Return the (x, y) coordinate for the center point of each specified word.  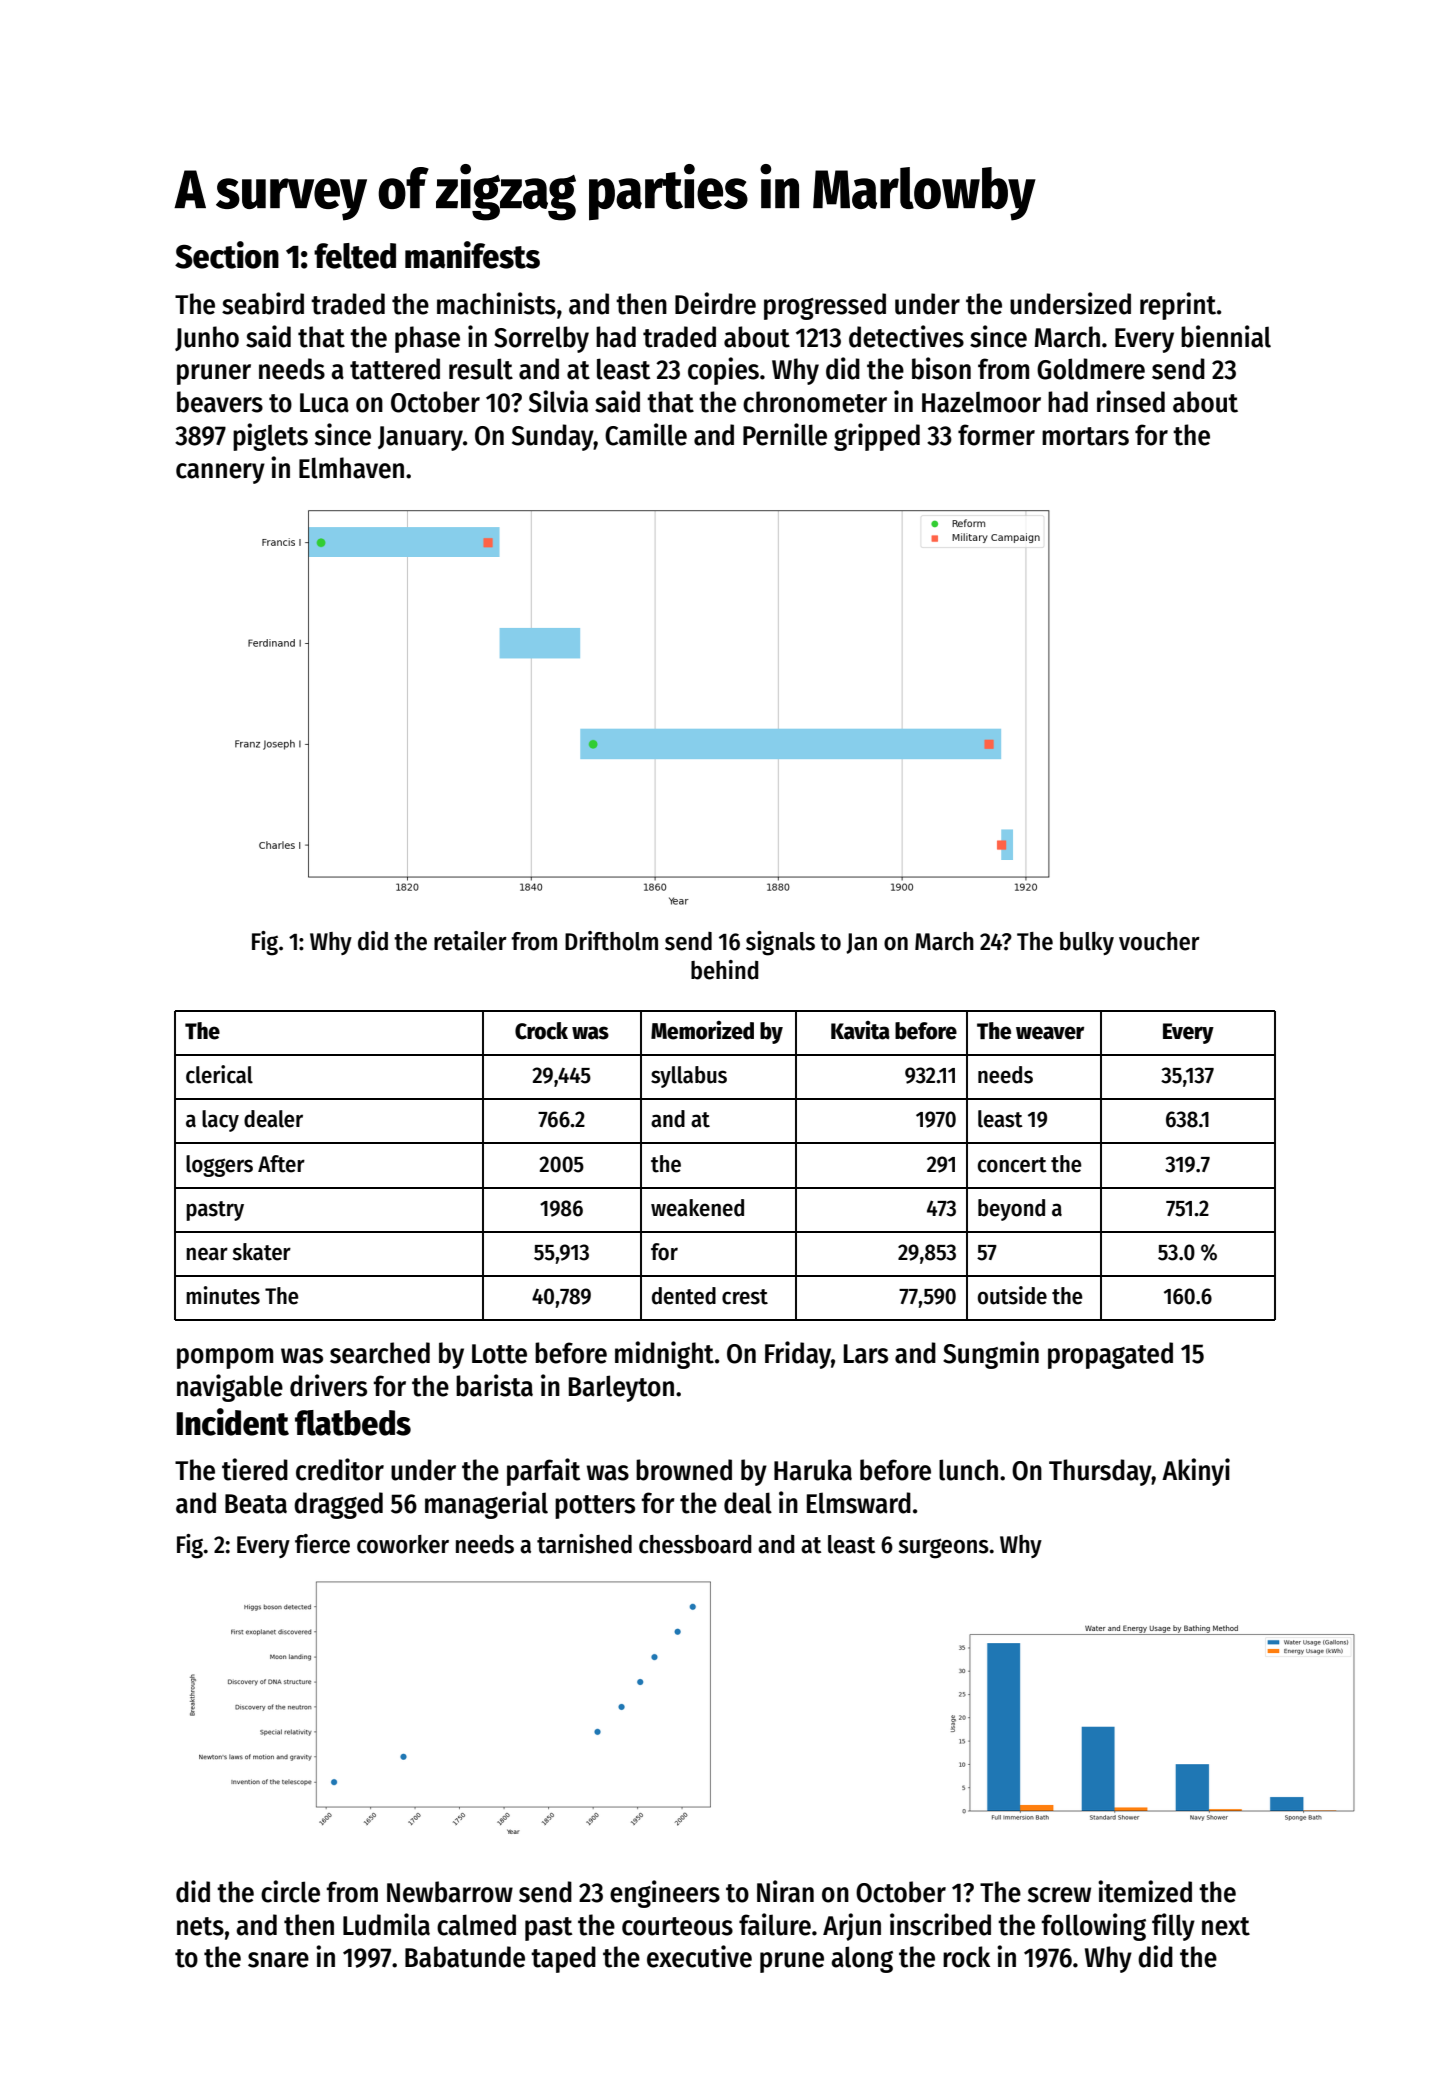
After (281, 1164)
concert (1012, 1165)
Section (227, 255)
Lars (866, 1354)
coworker (403, 1544)
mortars (1085, 436)
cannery (220, 473)
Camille (646, 434)
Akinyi (1196, 1472)
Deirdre (715, 303)
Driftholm (611, 941)
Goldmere (1091, 369)
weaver (1050, 1033)
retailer (470, 941)
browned (684, 1470)
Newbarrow (450, 1892)
